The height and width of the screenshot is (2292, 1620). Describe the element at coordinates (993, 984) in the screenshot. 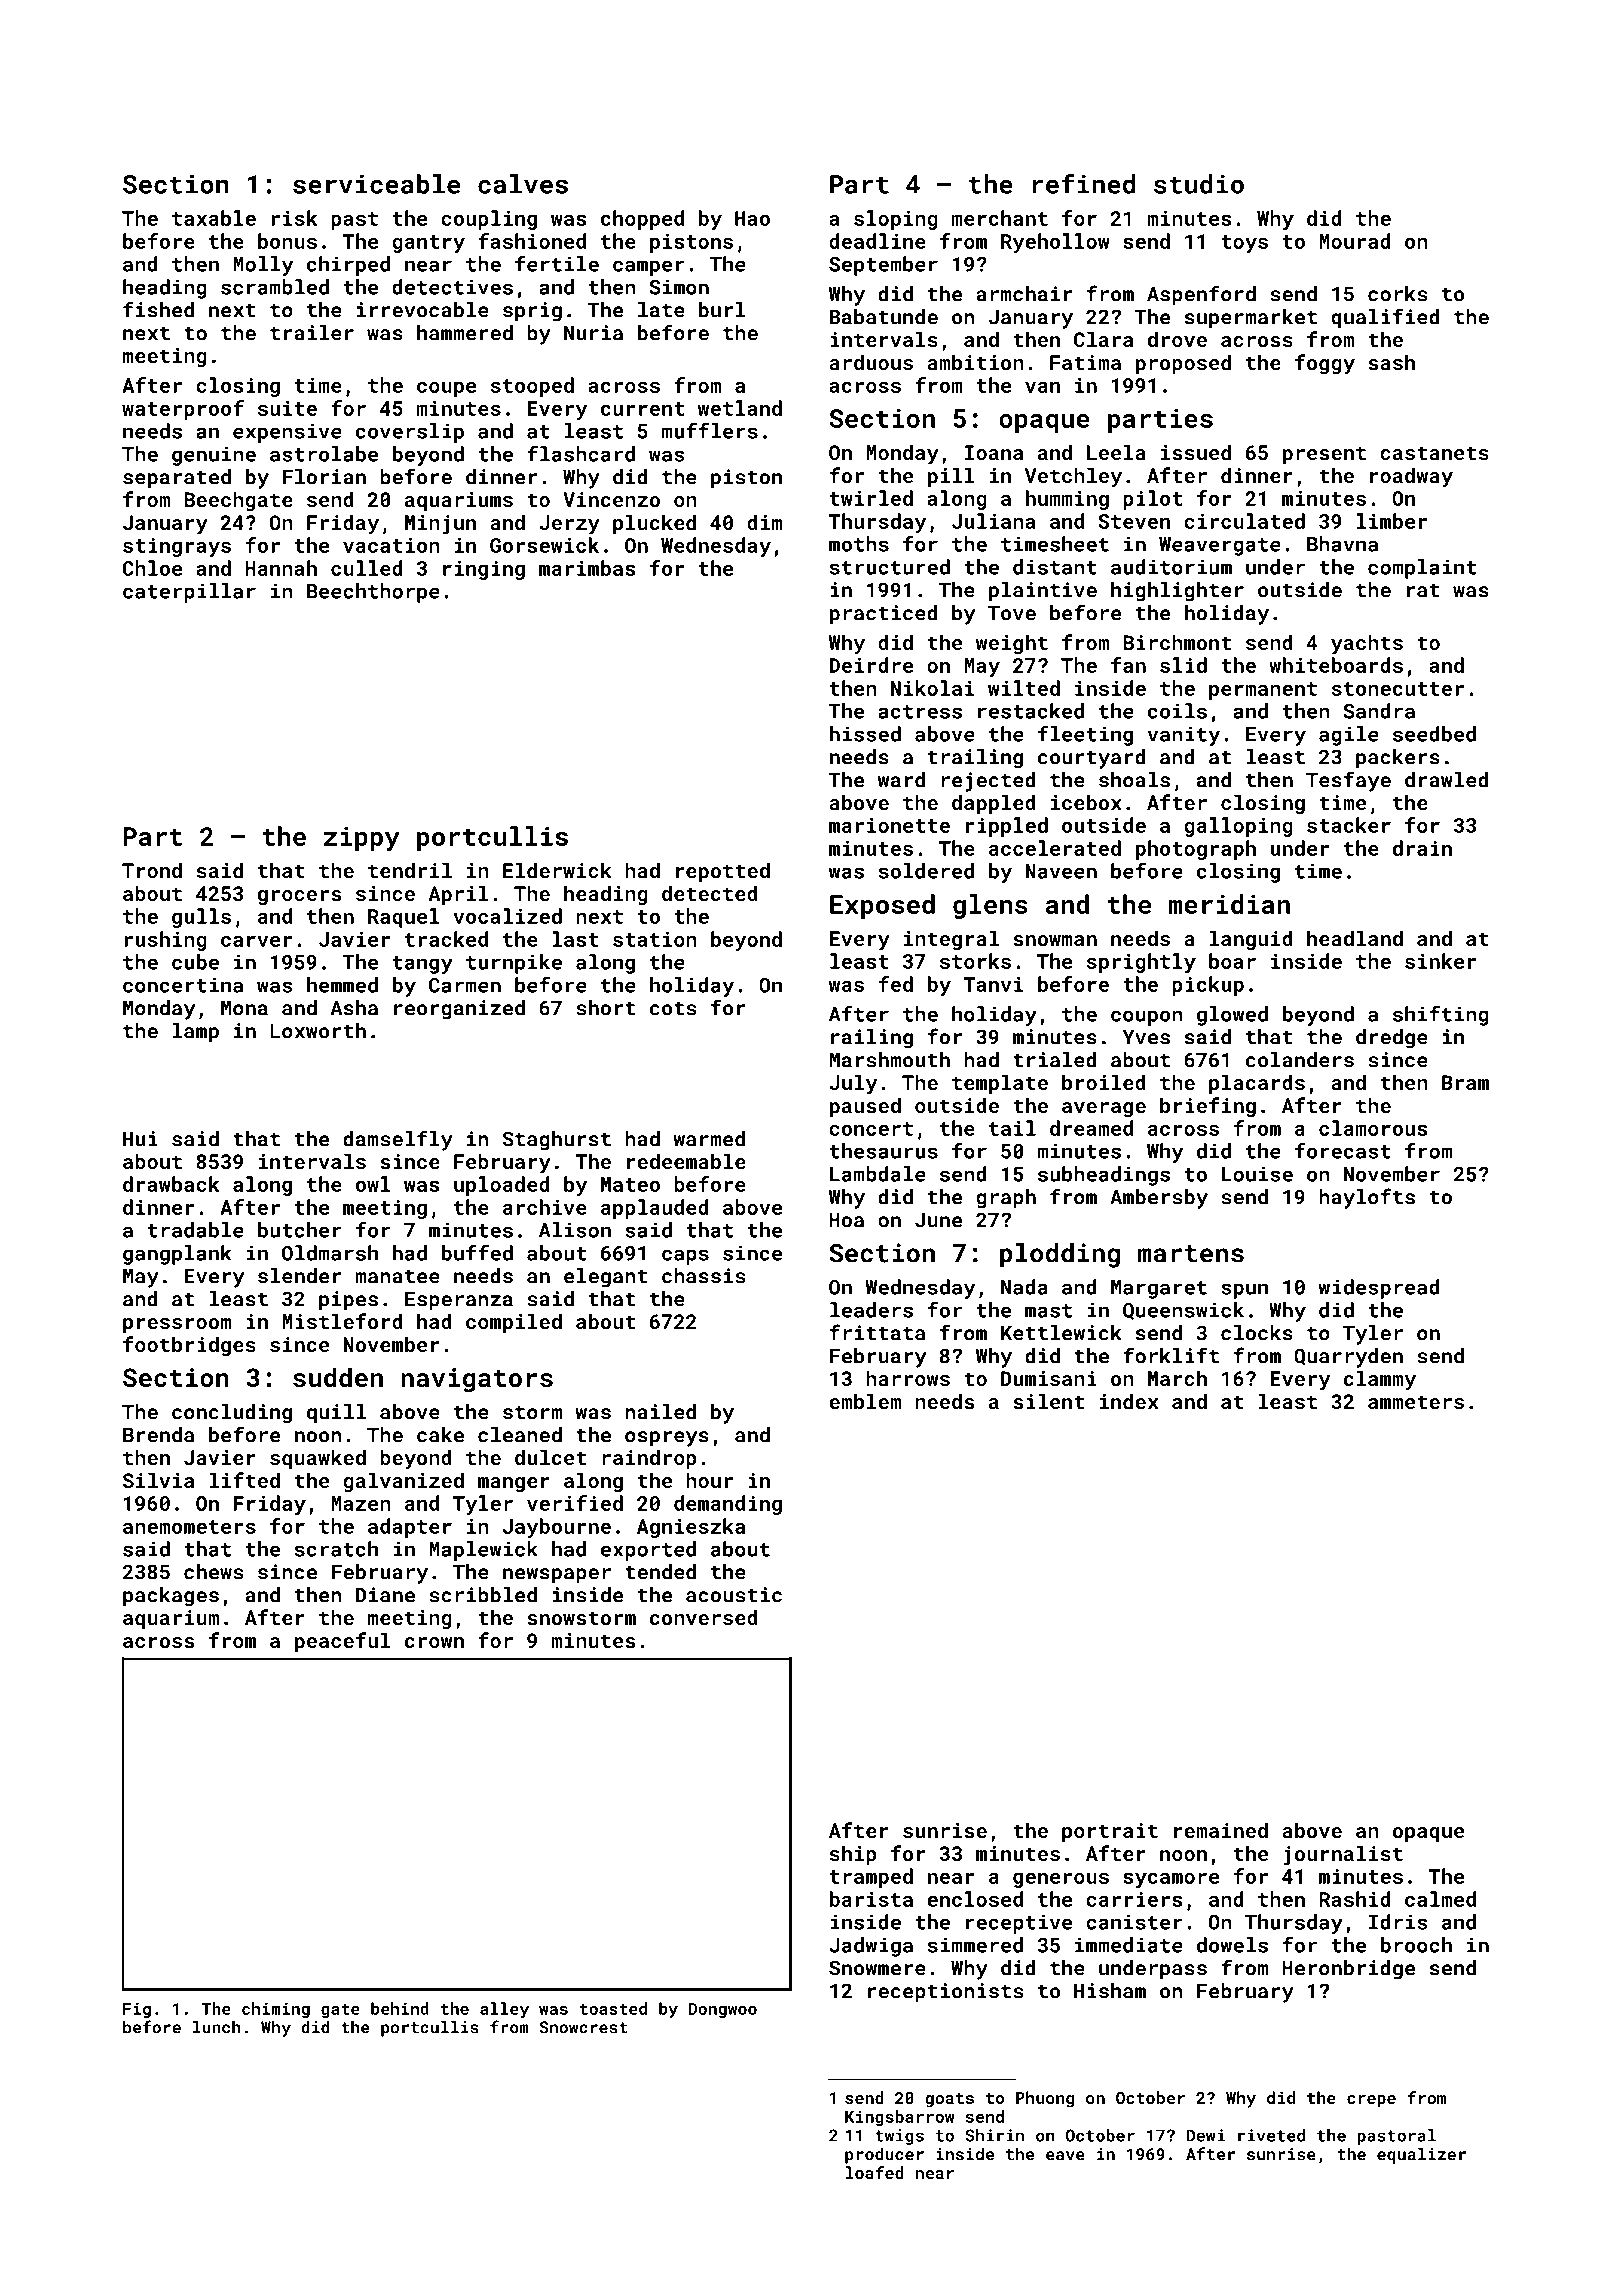

I see `Tanvi` at that location.
